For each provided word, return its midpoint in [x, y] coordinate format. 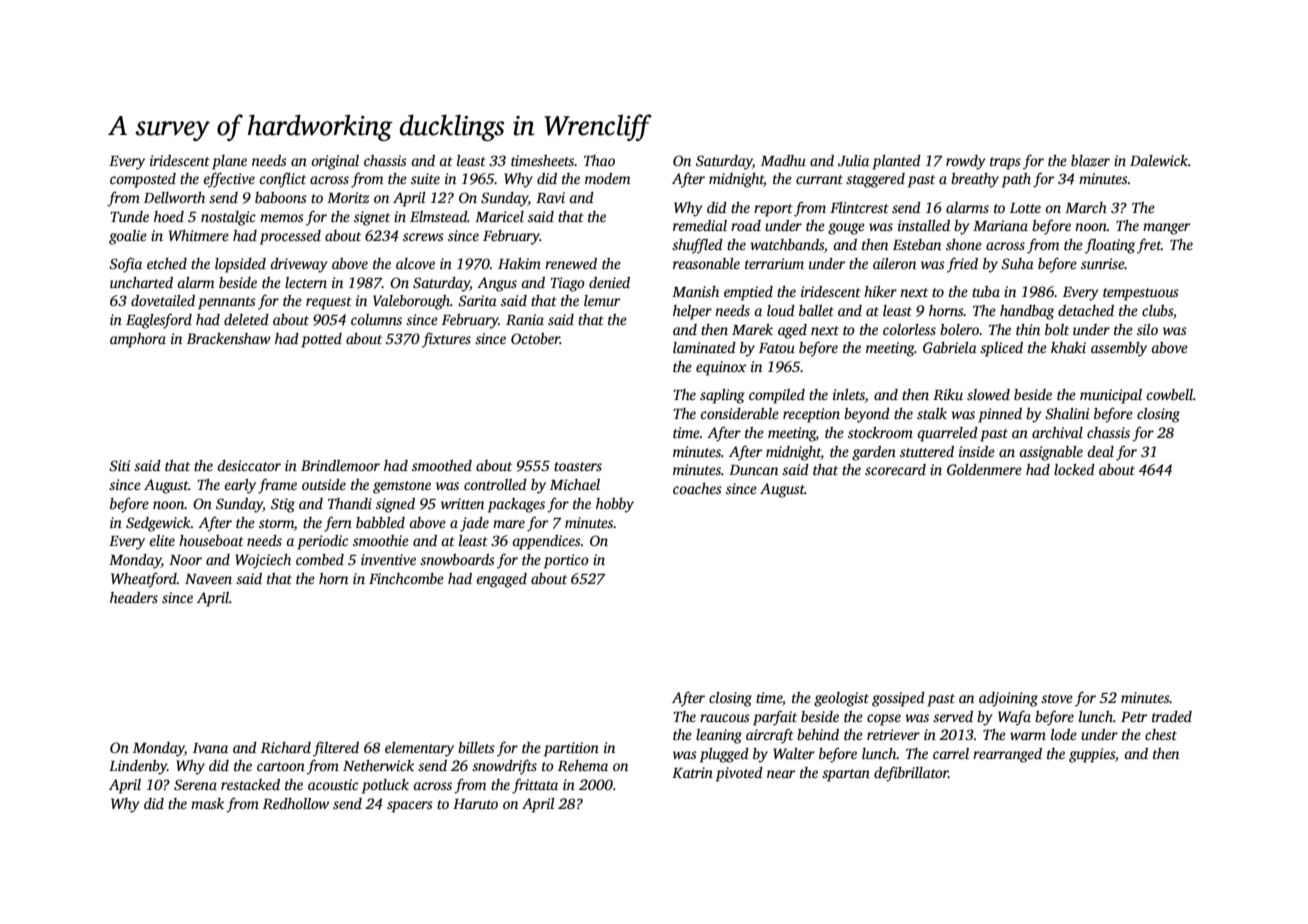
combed [320, 559]
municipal [1111, 396]
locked [1074, 469]
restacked [250, 784]
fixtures [446, 340]
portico [566, 561]
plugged [724, 755]
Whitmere [199, 235]
